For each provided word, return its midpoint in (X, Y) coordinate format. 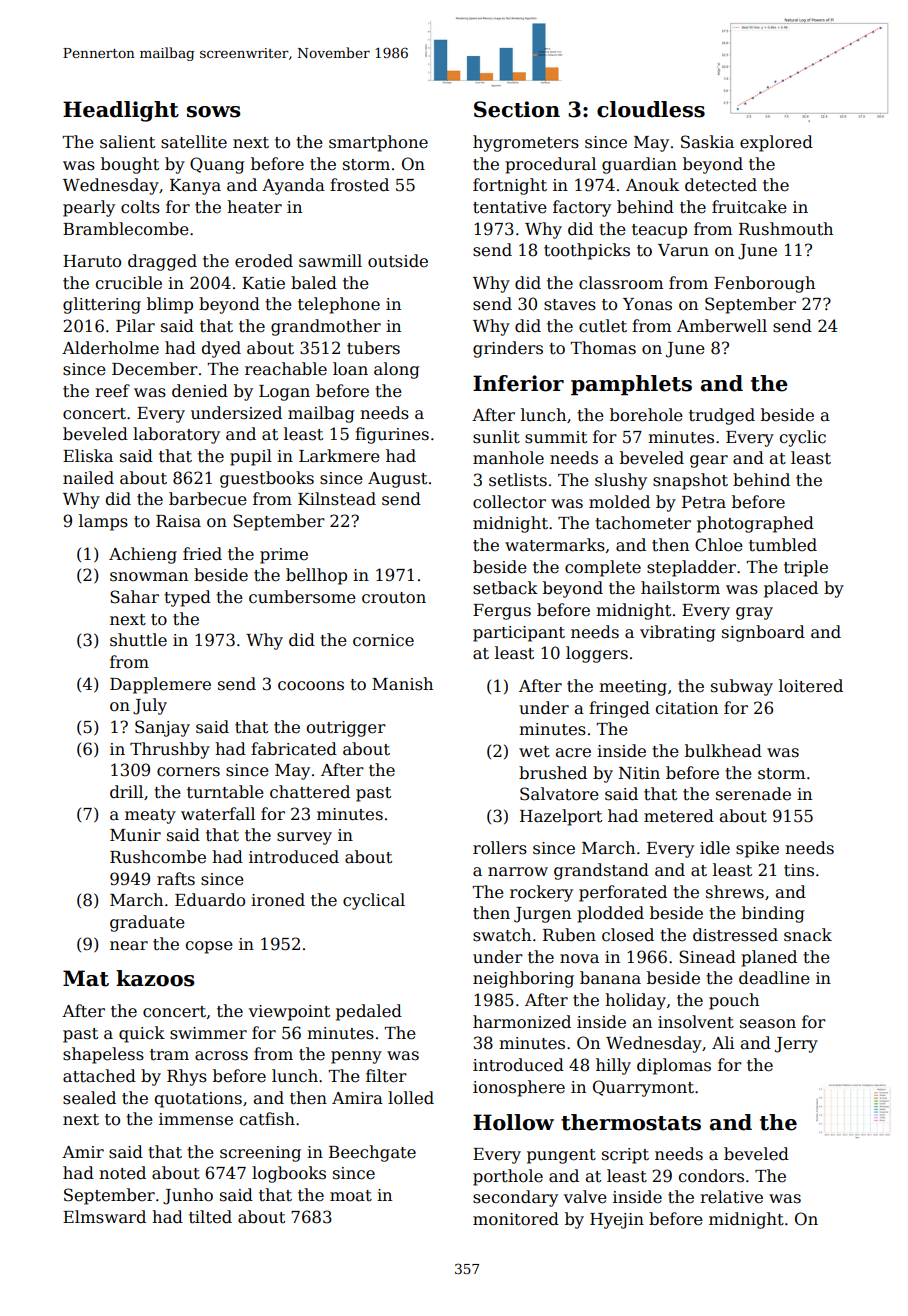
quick (142, 1034)
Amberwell (722, 326)
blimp (170, 305)
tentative (510, 207)
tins (799, 870)
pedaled (369, 1012)
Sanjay (162, 728)
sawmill (330, 261)
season (768, 1024)
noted (122, 1173)
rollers (500, 848)
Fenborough (764, 284)
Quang (217, 165)
